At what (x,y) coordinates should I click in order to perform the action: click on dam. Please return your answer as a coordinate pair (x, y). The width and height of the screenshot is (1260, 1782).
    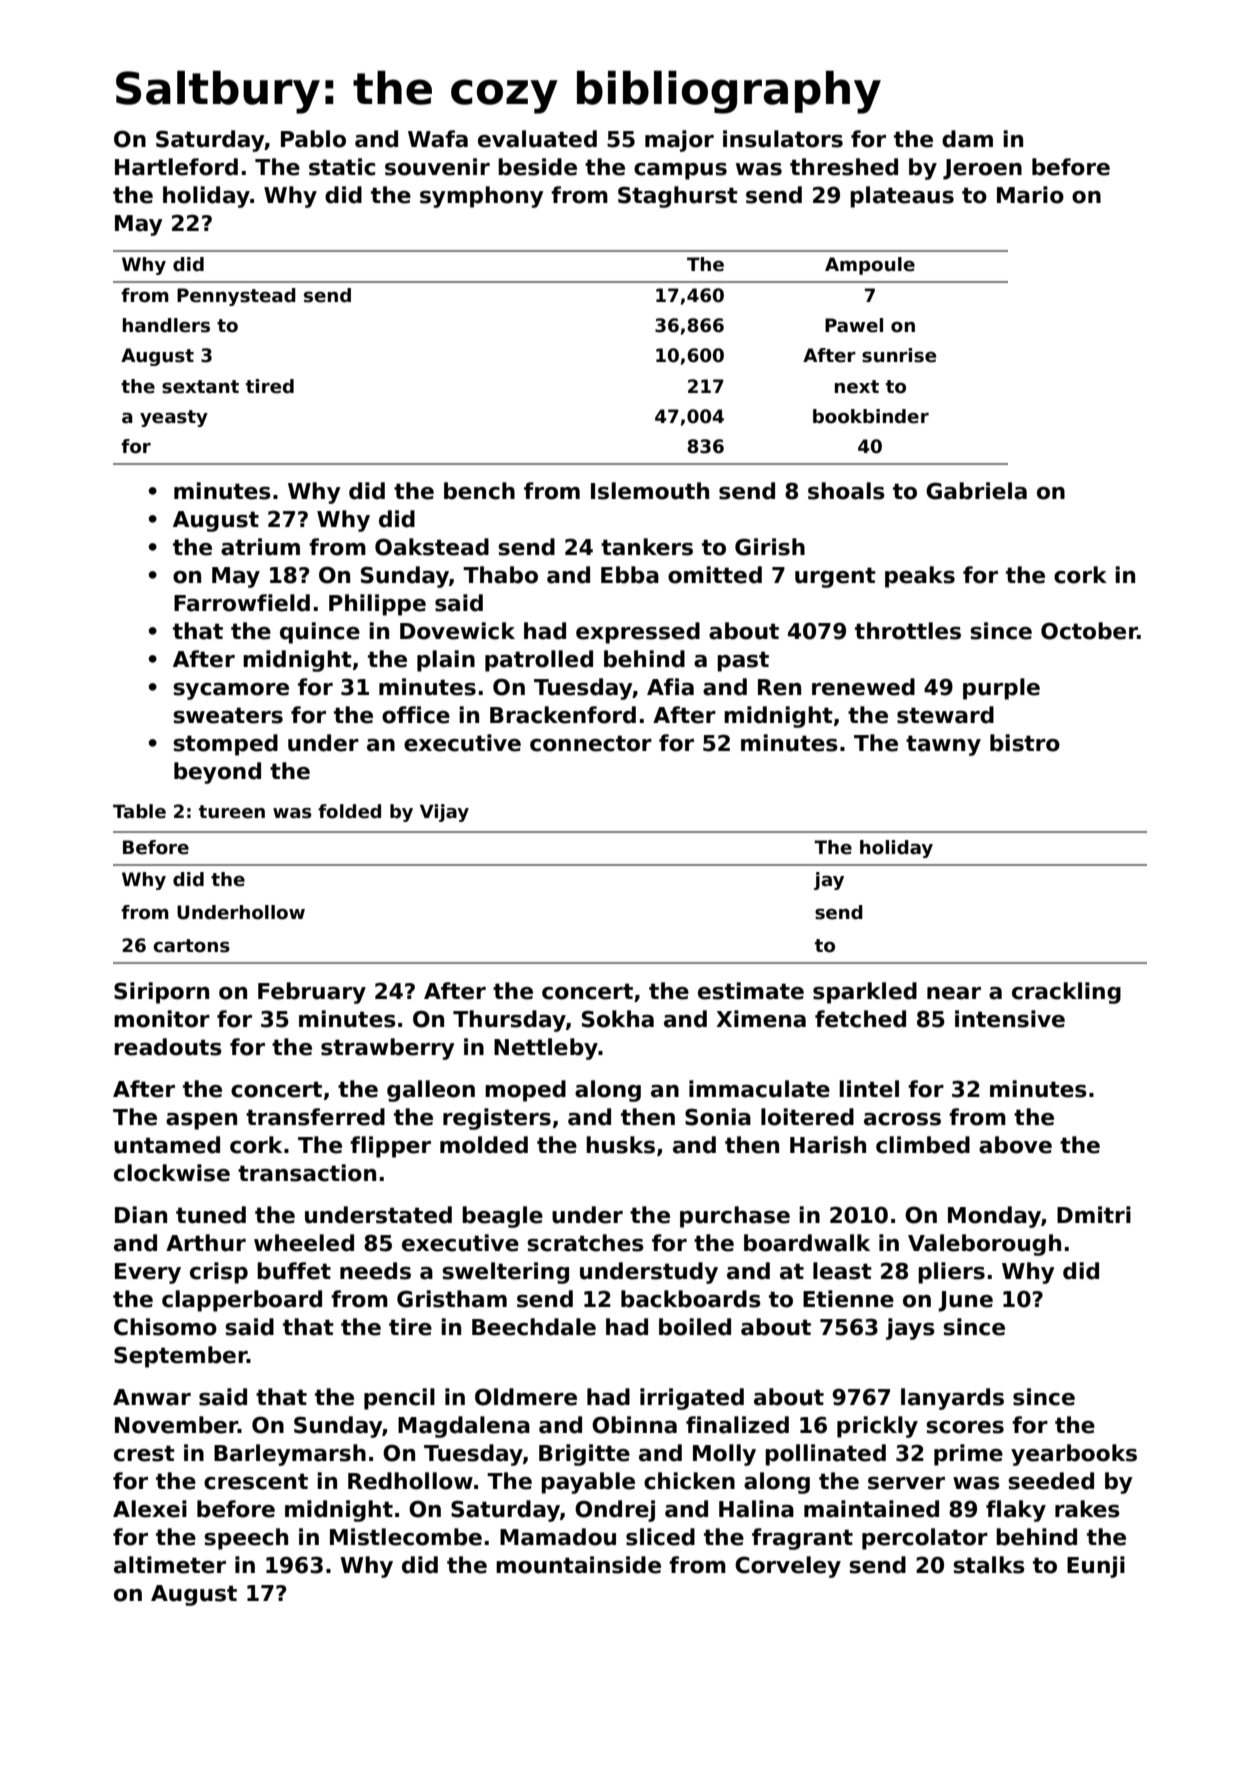
    Looking at the image, I should click on (967, 139).
